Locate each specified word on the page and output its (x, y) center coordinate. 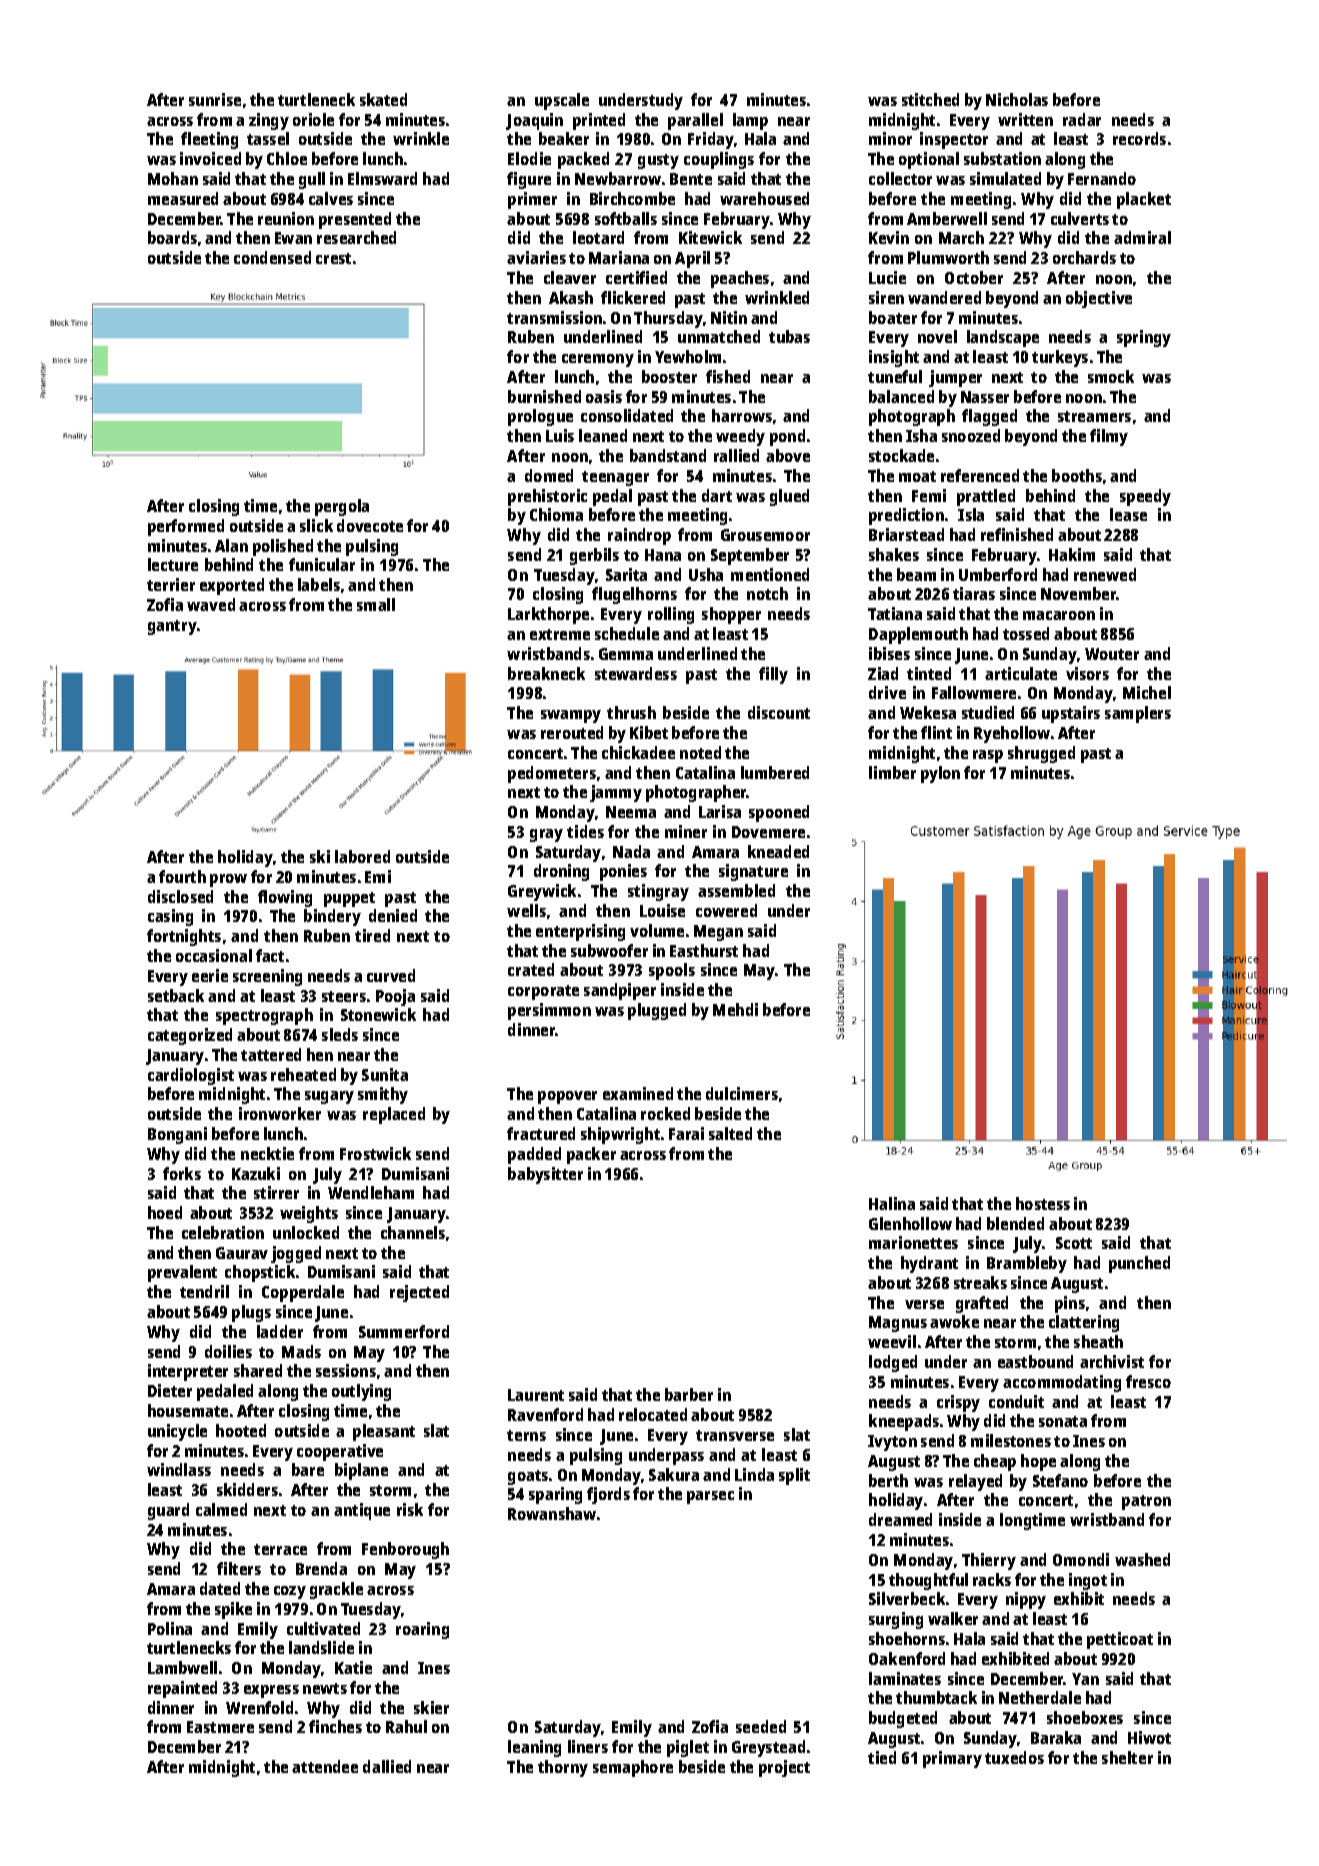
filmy (1109, 437)
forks (182, 1173)
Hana (663, 555)
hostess (1043, 1203)
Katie (353, 1667)
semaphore (633, 1768)
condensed (272, 257)
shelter (1127, 1757)
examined (638, 1093)
